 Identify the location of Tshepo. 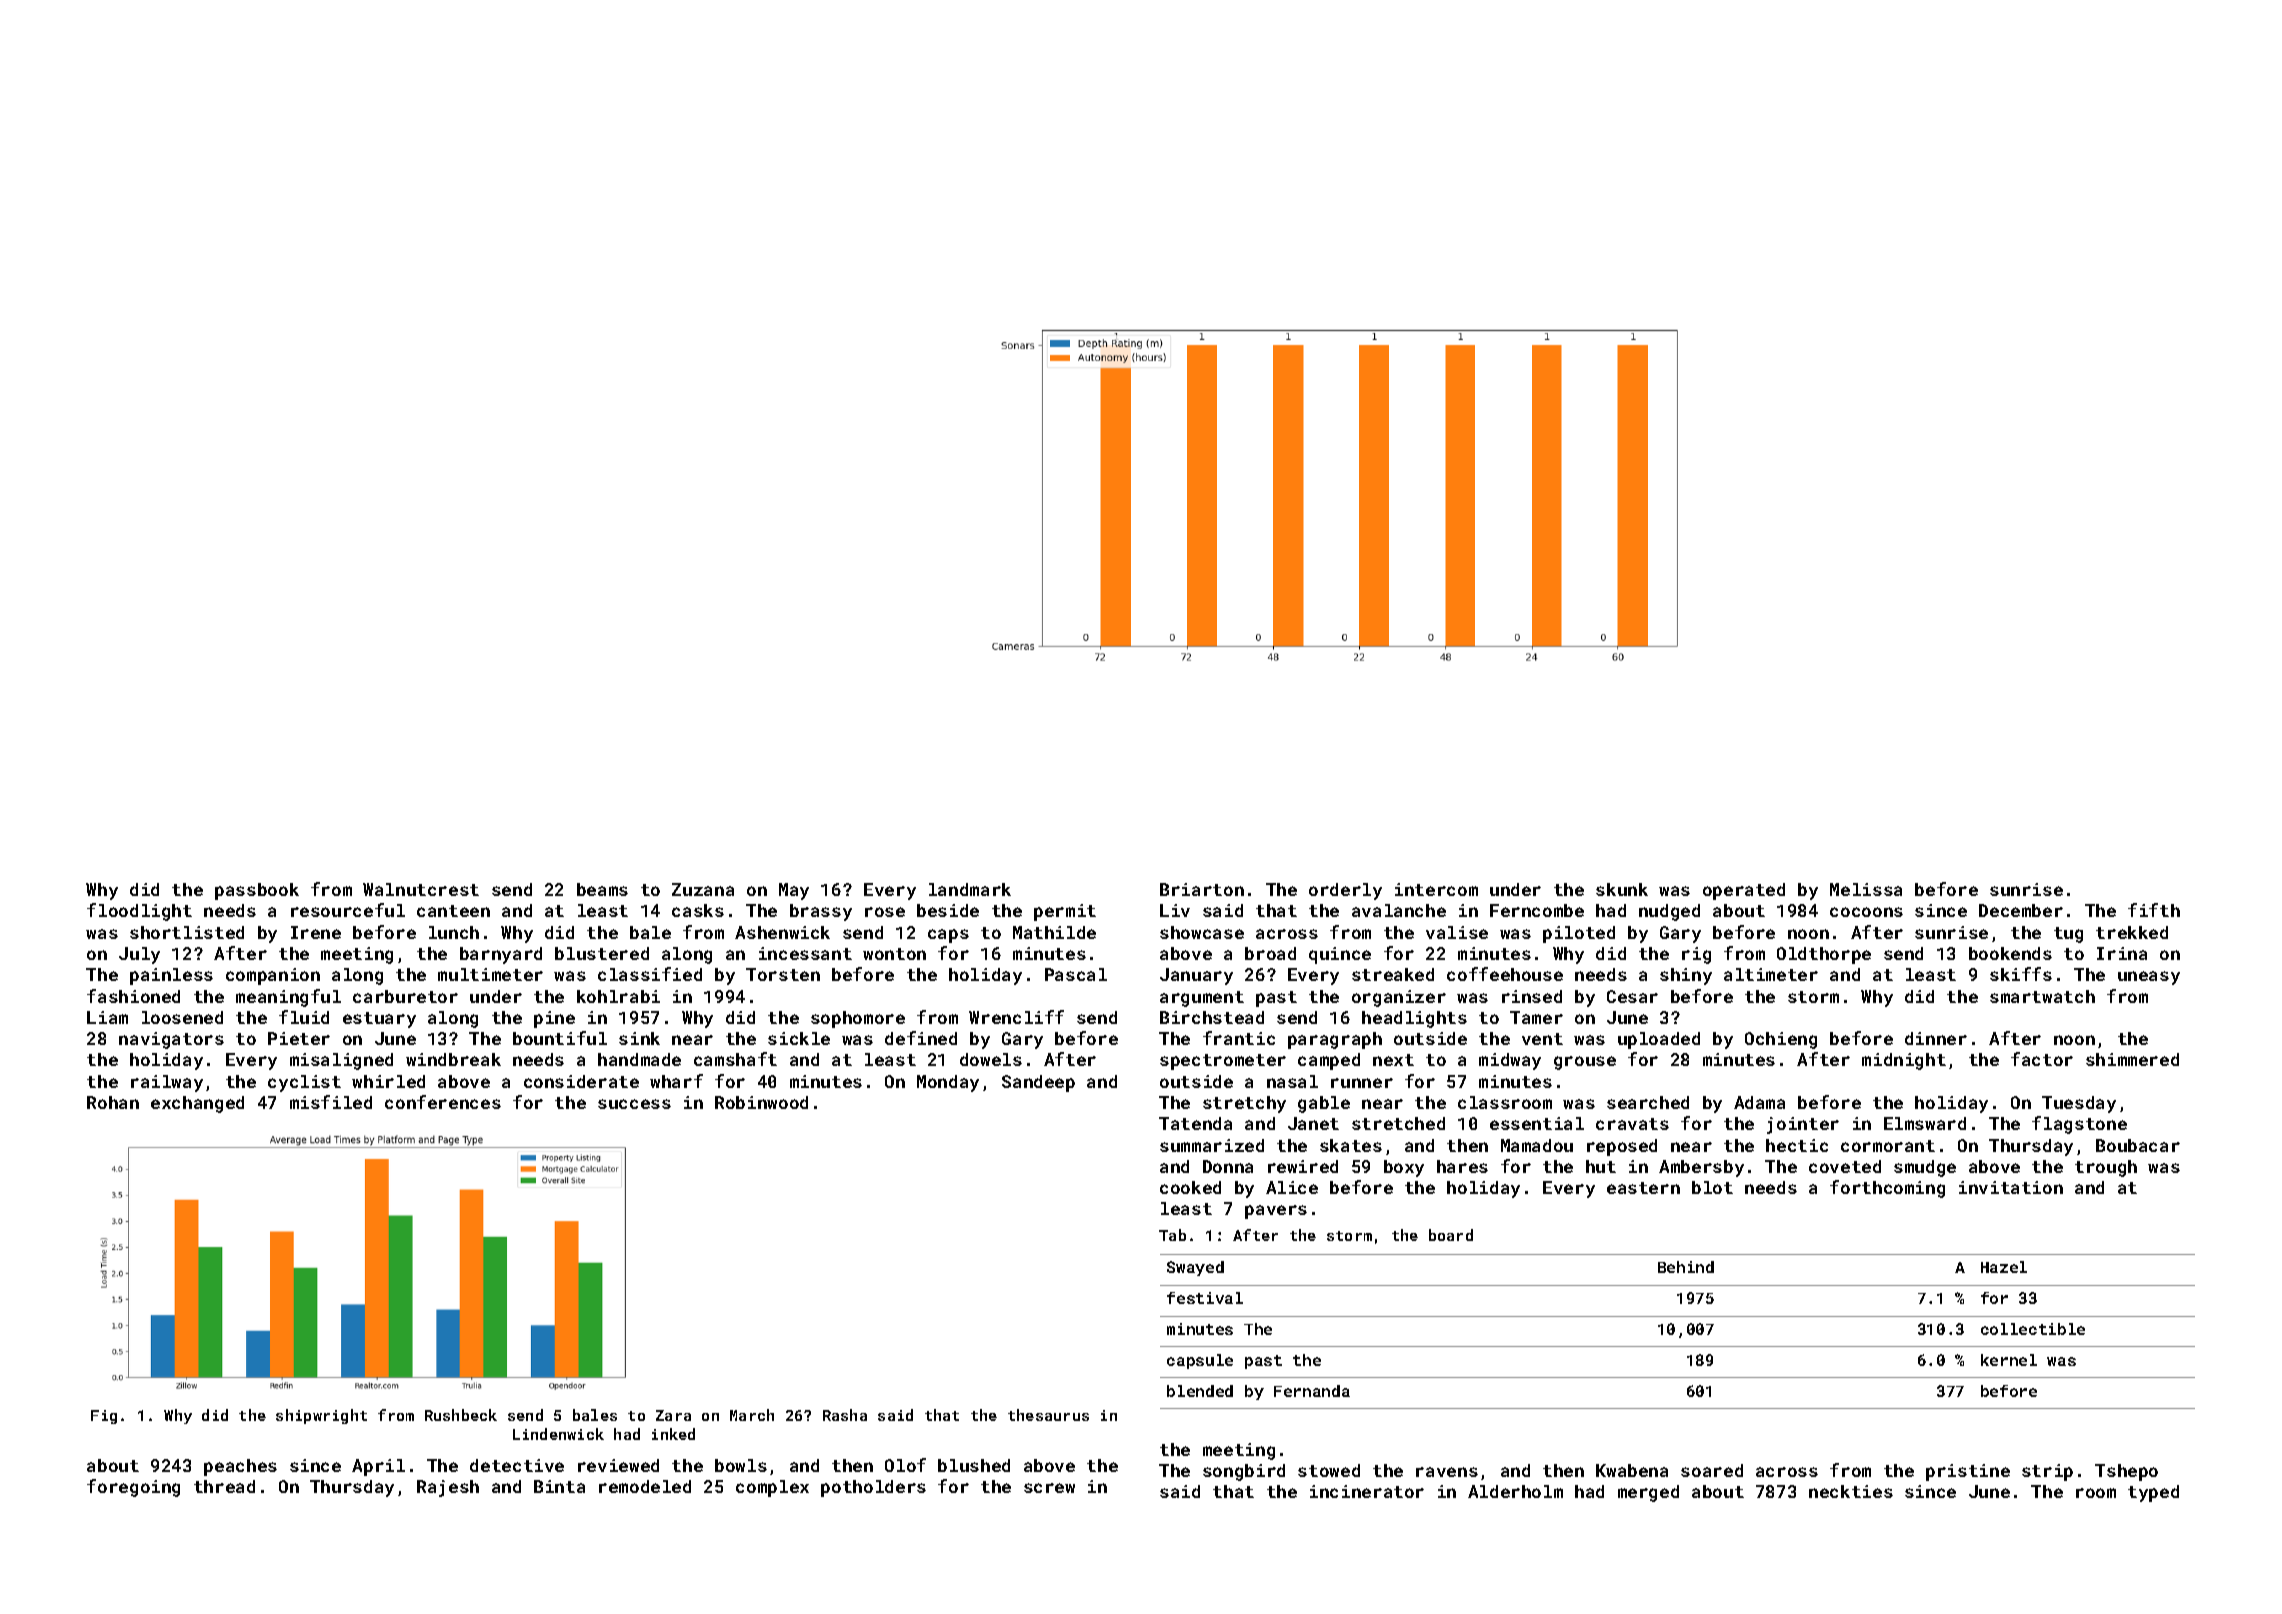
(2126, 1472).
